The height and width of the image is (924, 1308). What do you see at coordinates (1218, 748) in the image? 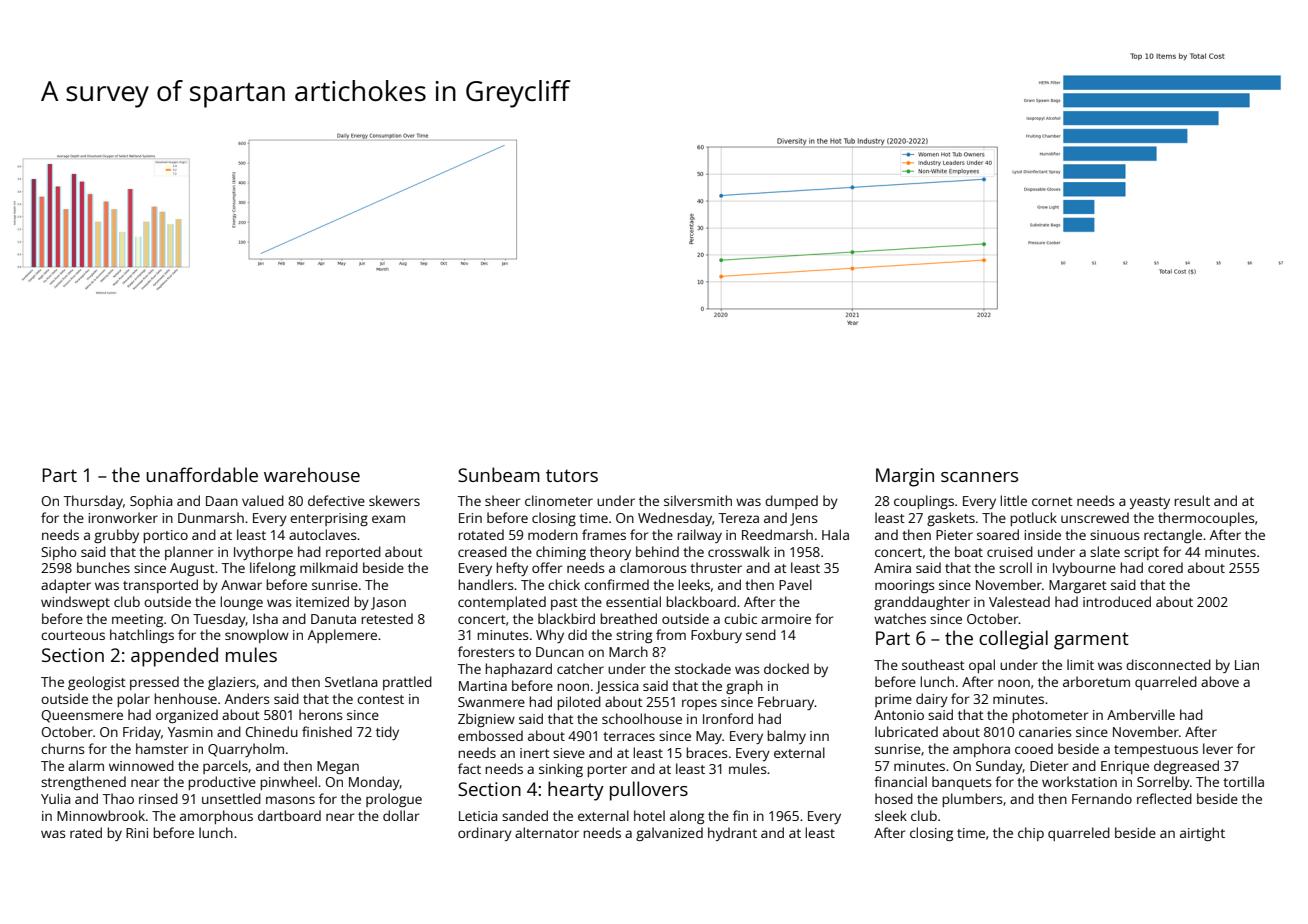
I see `lever` at bounding box center [1218, 748].
